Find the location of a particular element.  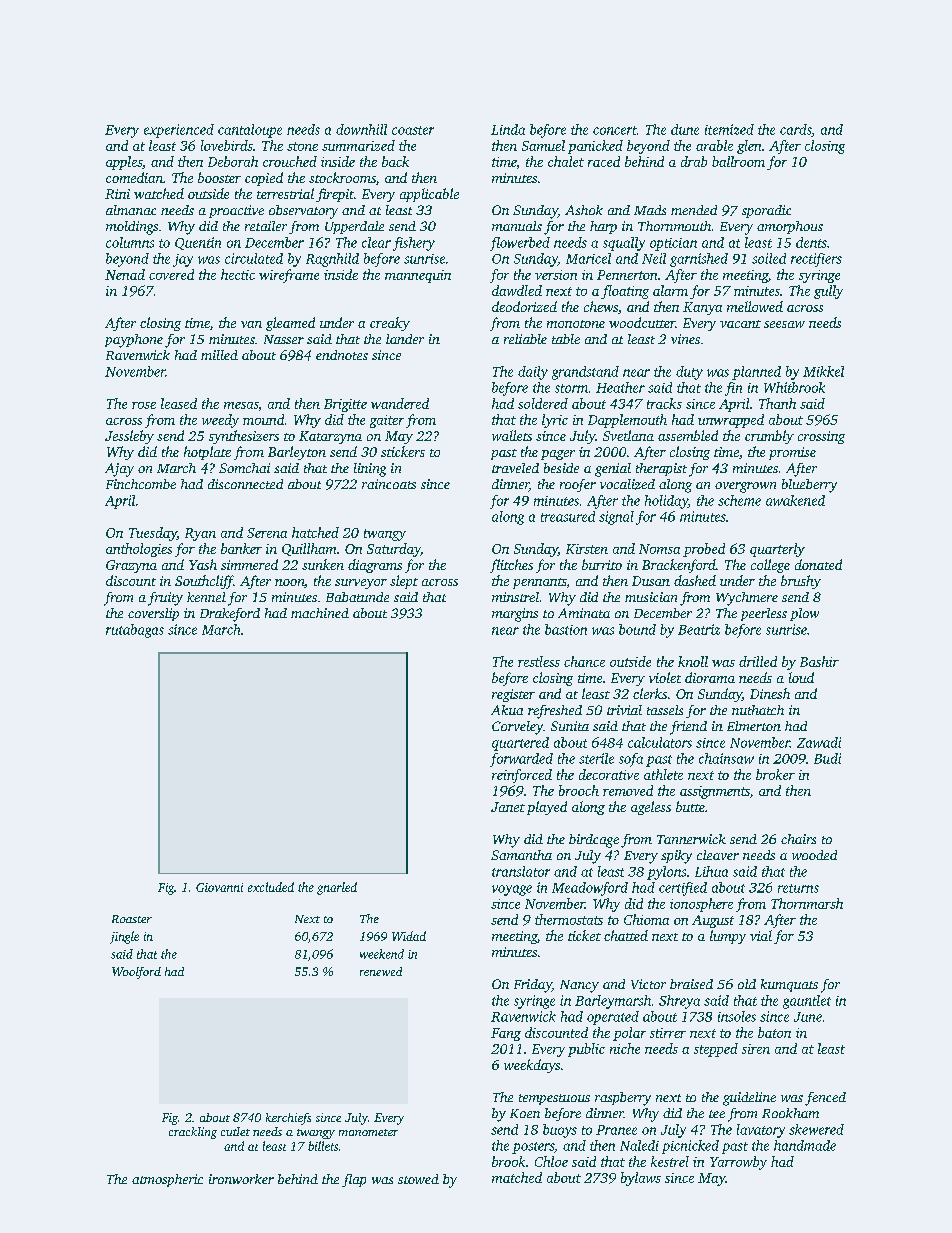

ironworker is located at coordinates (241, 1179).
